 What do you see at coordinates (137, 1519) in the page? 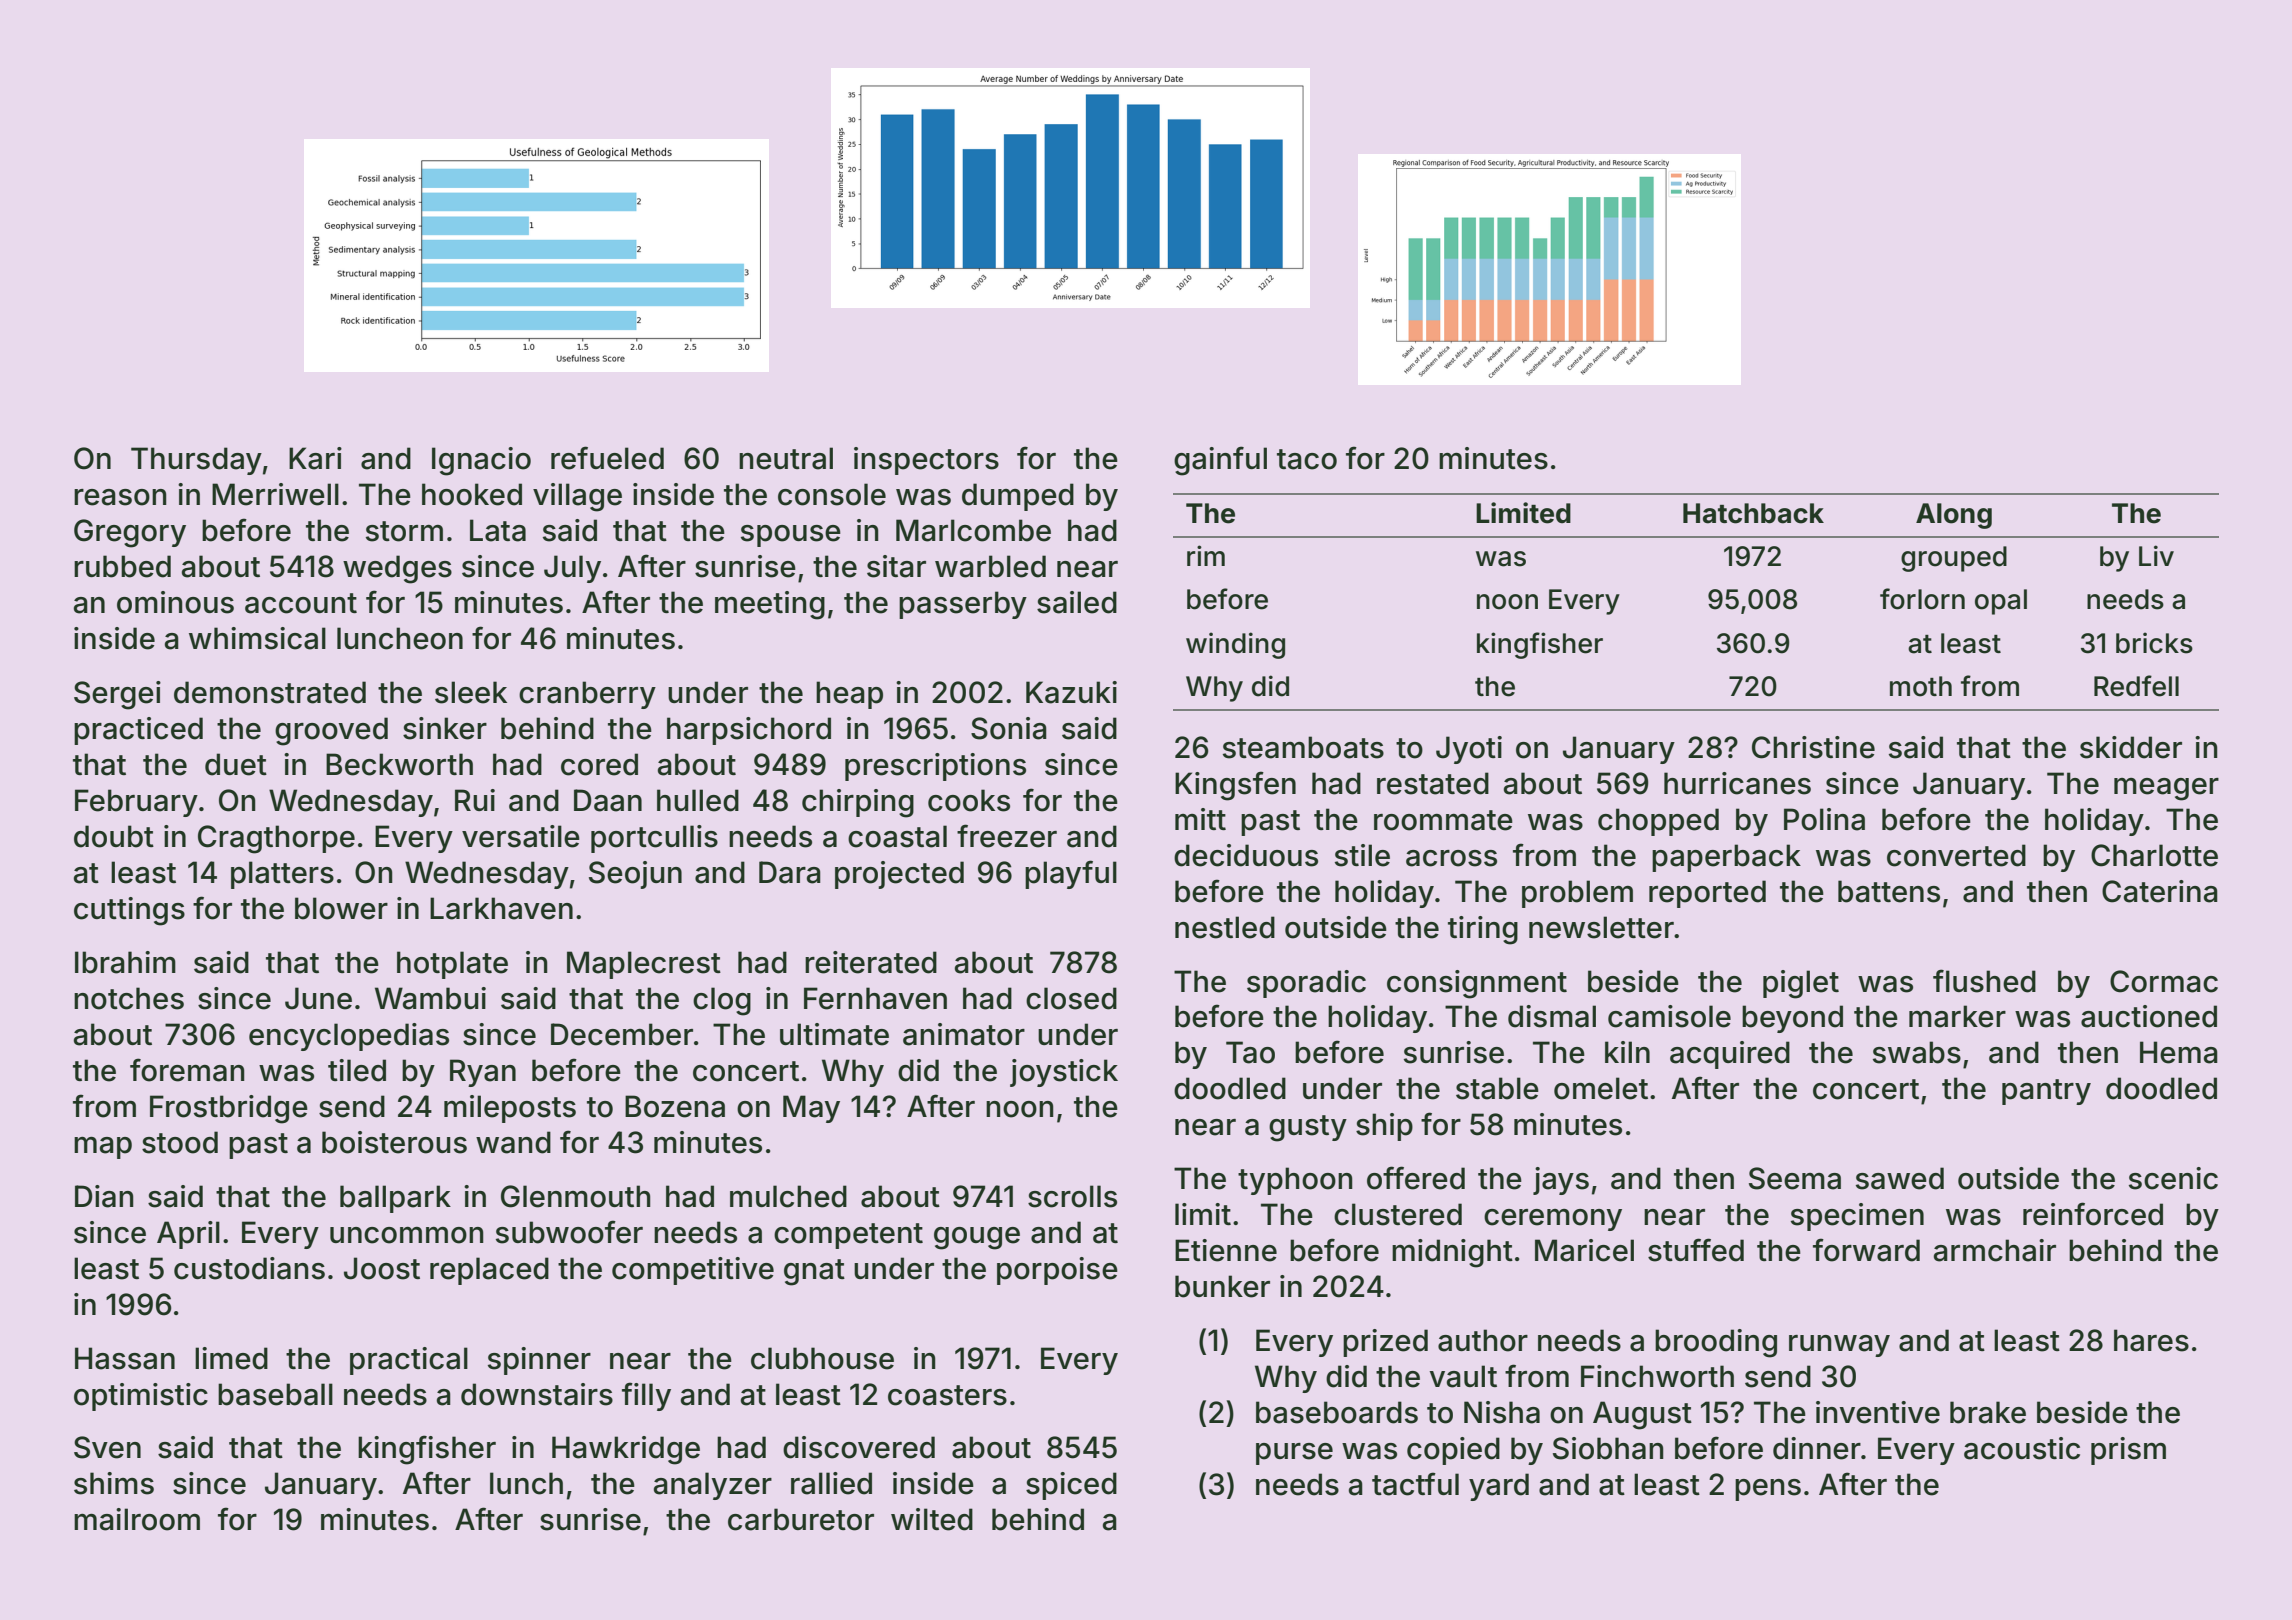
I see `mailroom` at bounding box center [137, 1519].
